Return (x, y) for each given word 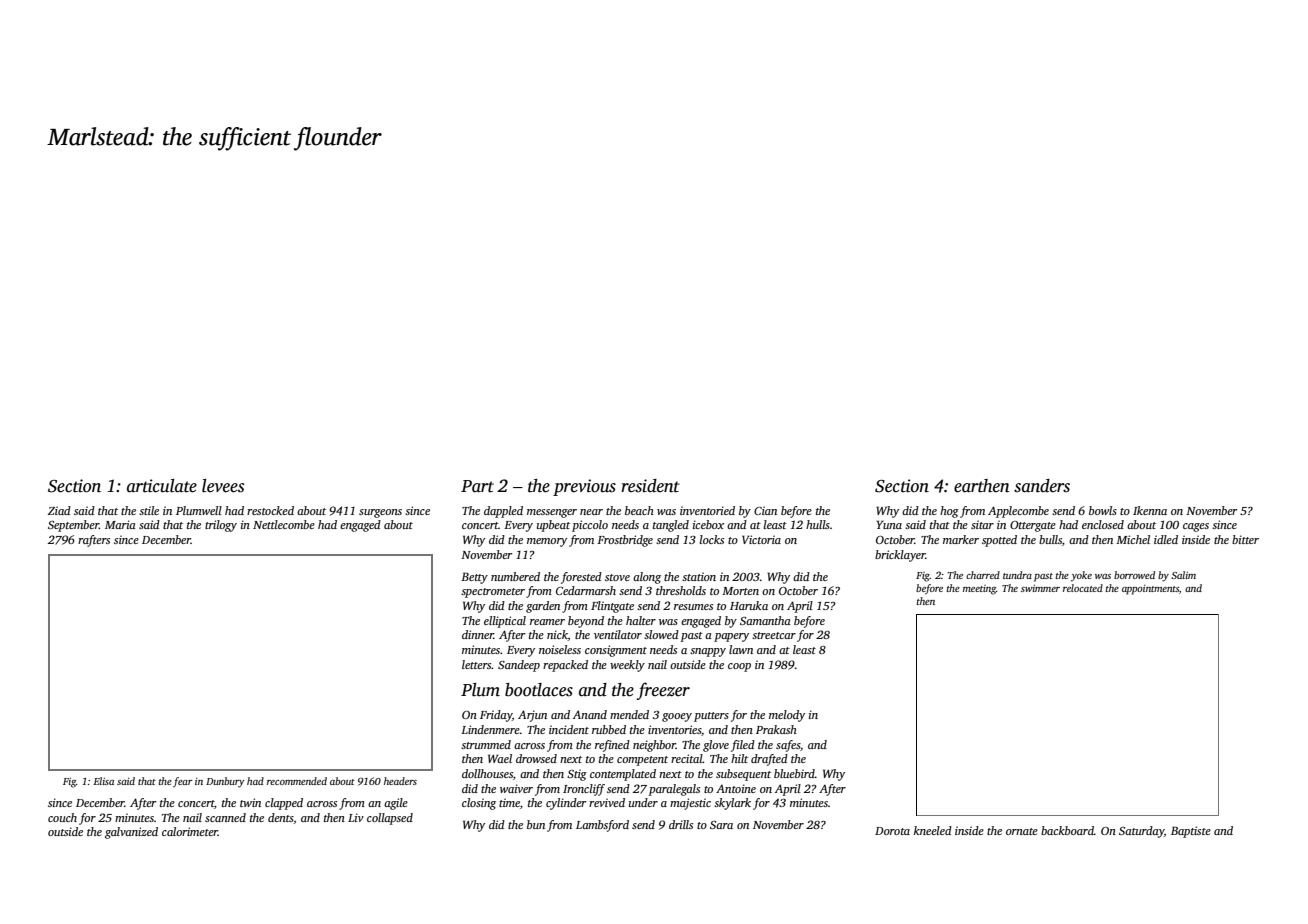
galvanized (131, 833)
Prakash (776, 729)
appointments (1150, 590)
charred (983, 575)
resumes (693, 607)
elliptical (505, 622)
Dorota (892, 831)
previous (584, 487)
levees (223, 486)
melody (787, 716)
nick (557, 635)
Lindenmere (490, 729)
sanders (1042, 486)
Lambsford (602, 826)
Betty (474, 578)
